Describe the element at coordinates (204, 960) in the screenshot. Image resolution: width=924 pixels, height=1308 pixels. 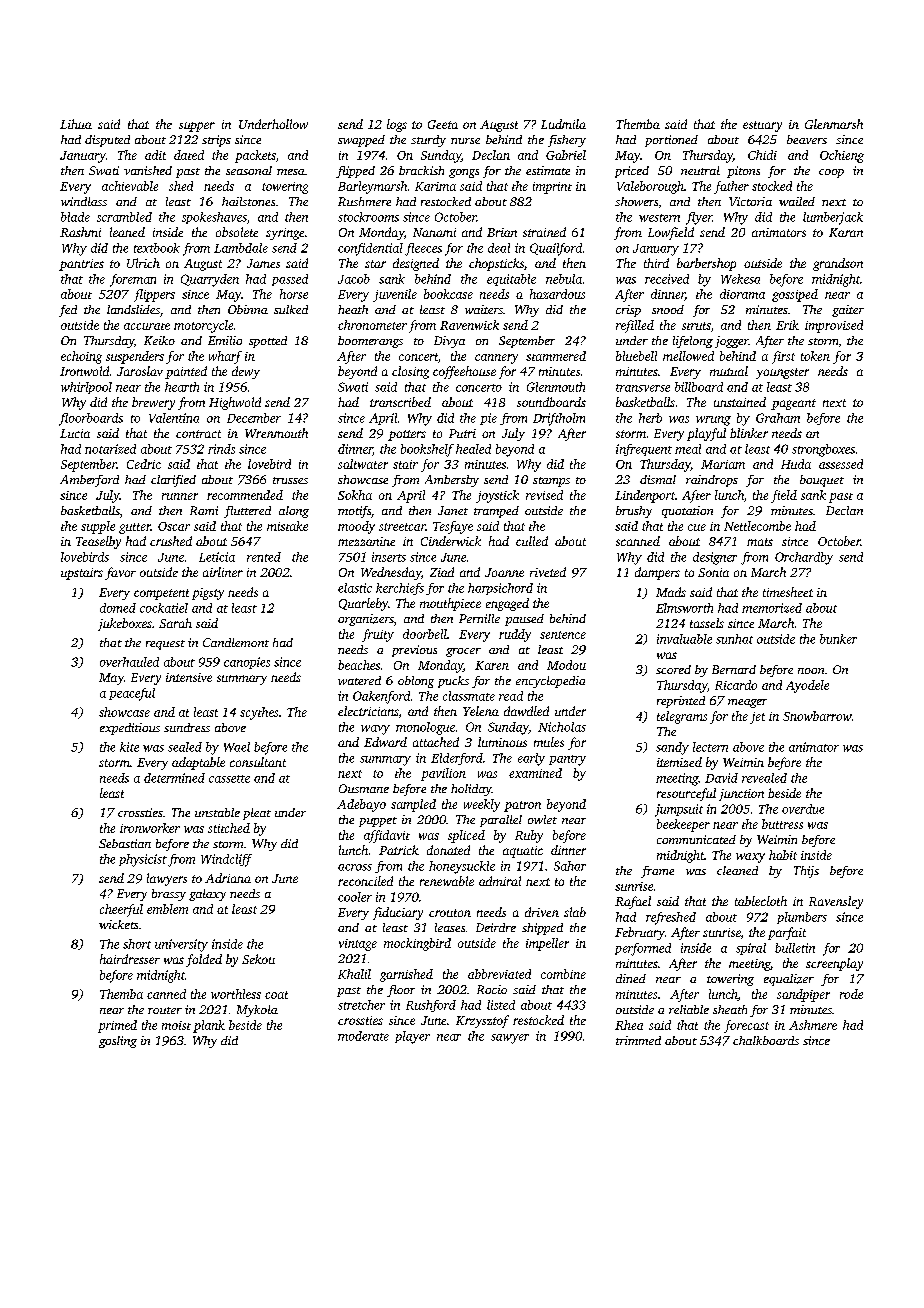
I see `folded` at that location.
